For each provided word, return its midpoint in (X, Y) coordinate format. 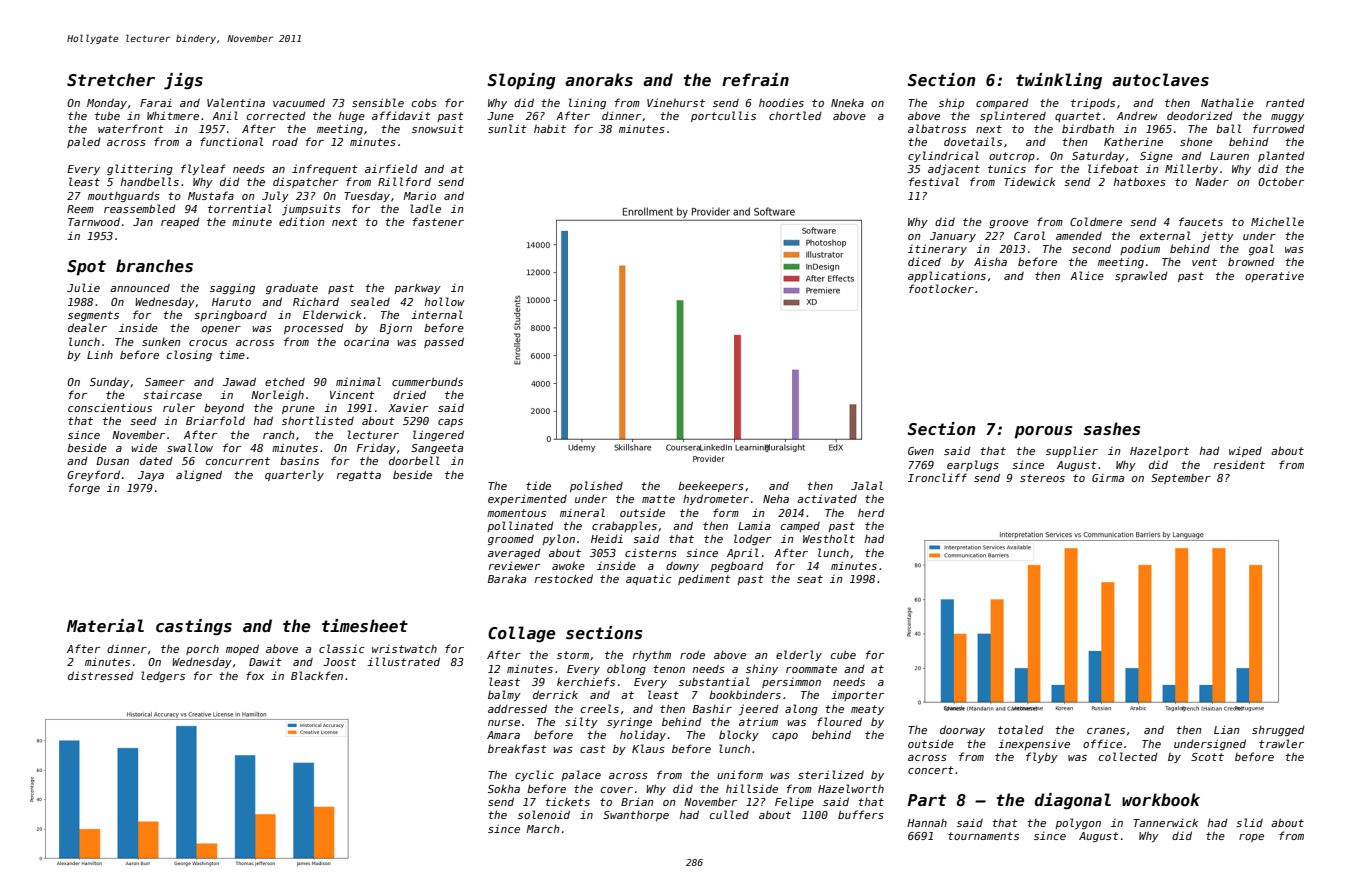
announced (140, 287)
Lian (1227, 729)
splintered (1013, 116)
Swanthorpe (636, 815)
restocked (564, 578)
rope (1251, 838)
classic (342, 648)
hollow (444, 301)
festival (934, 181)
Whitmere (173, 115)
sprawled (1141, 276)
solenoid (544, 814)
